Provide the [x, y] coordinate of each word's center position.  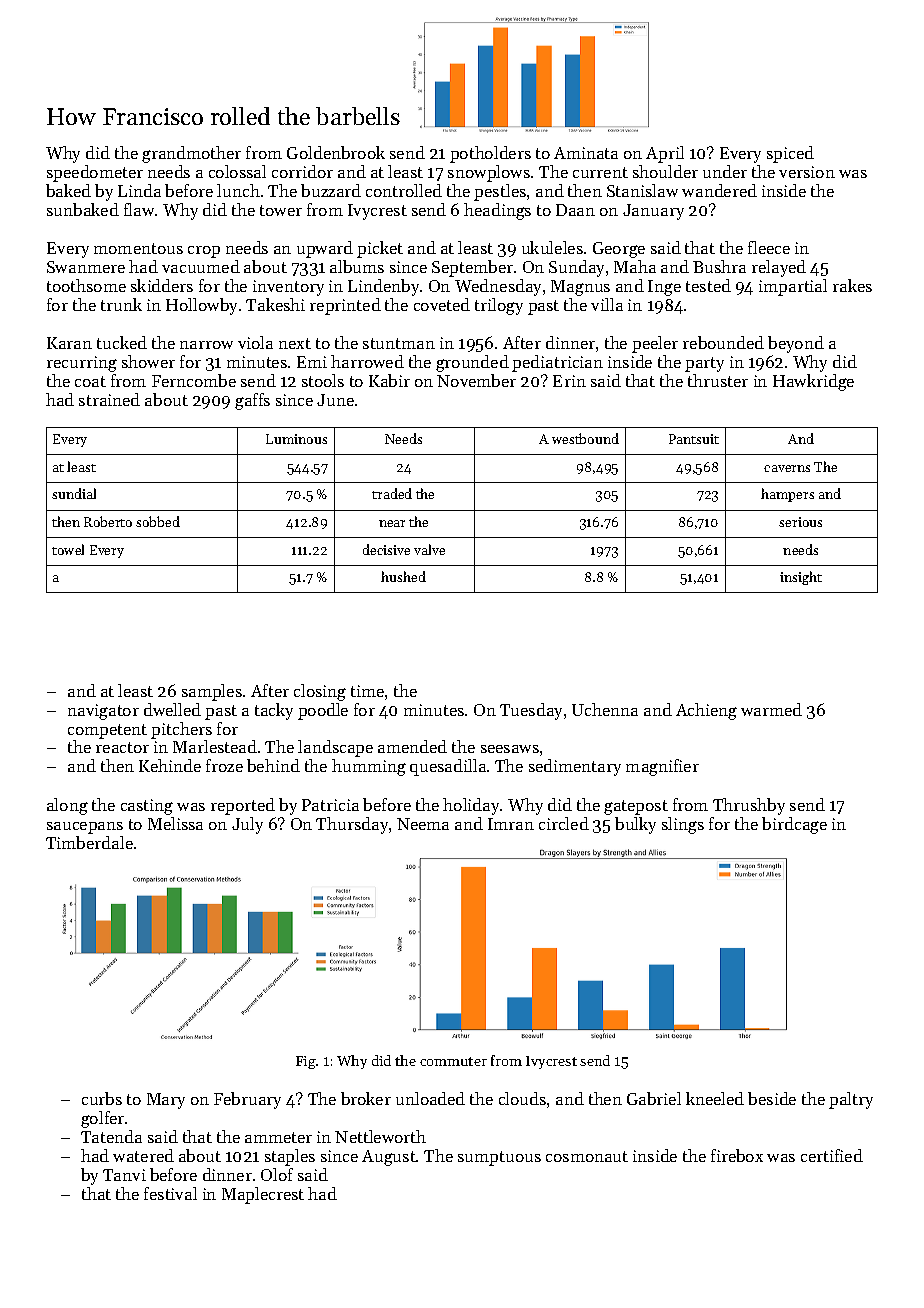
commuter [453, 1061]
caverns [787, 468]
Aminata [586, 153]
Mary [166, 1101]
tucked [122, 342]
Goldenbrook [336, 152]
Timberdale [89, 842]
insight [801, 578]
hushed [403, 576]
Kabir [389, 380]
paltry [851, 1100]
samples [212, 692]
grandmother [191, 154]
